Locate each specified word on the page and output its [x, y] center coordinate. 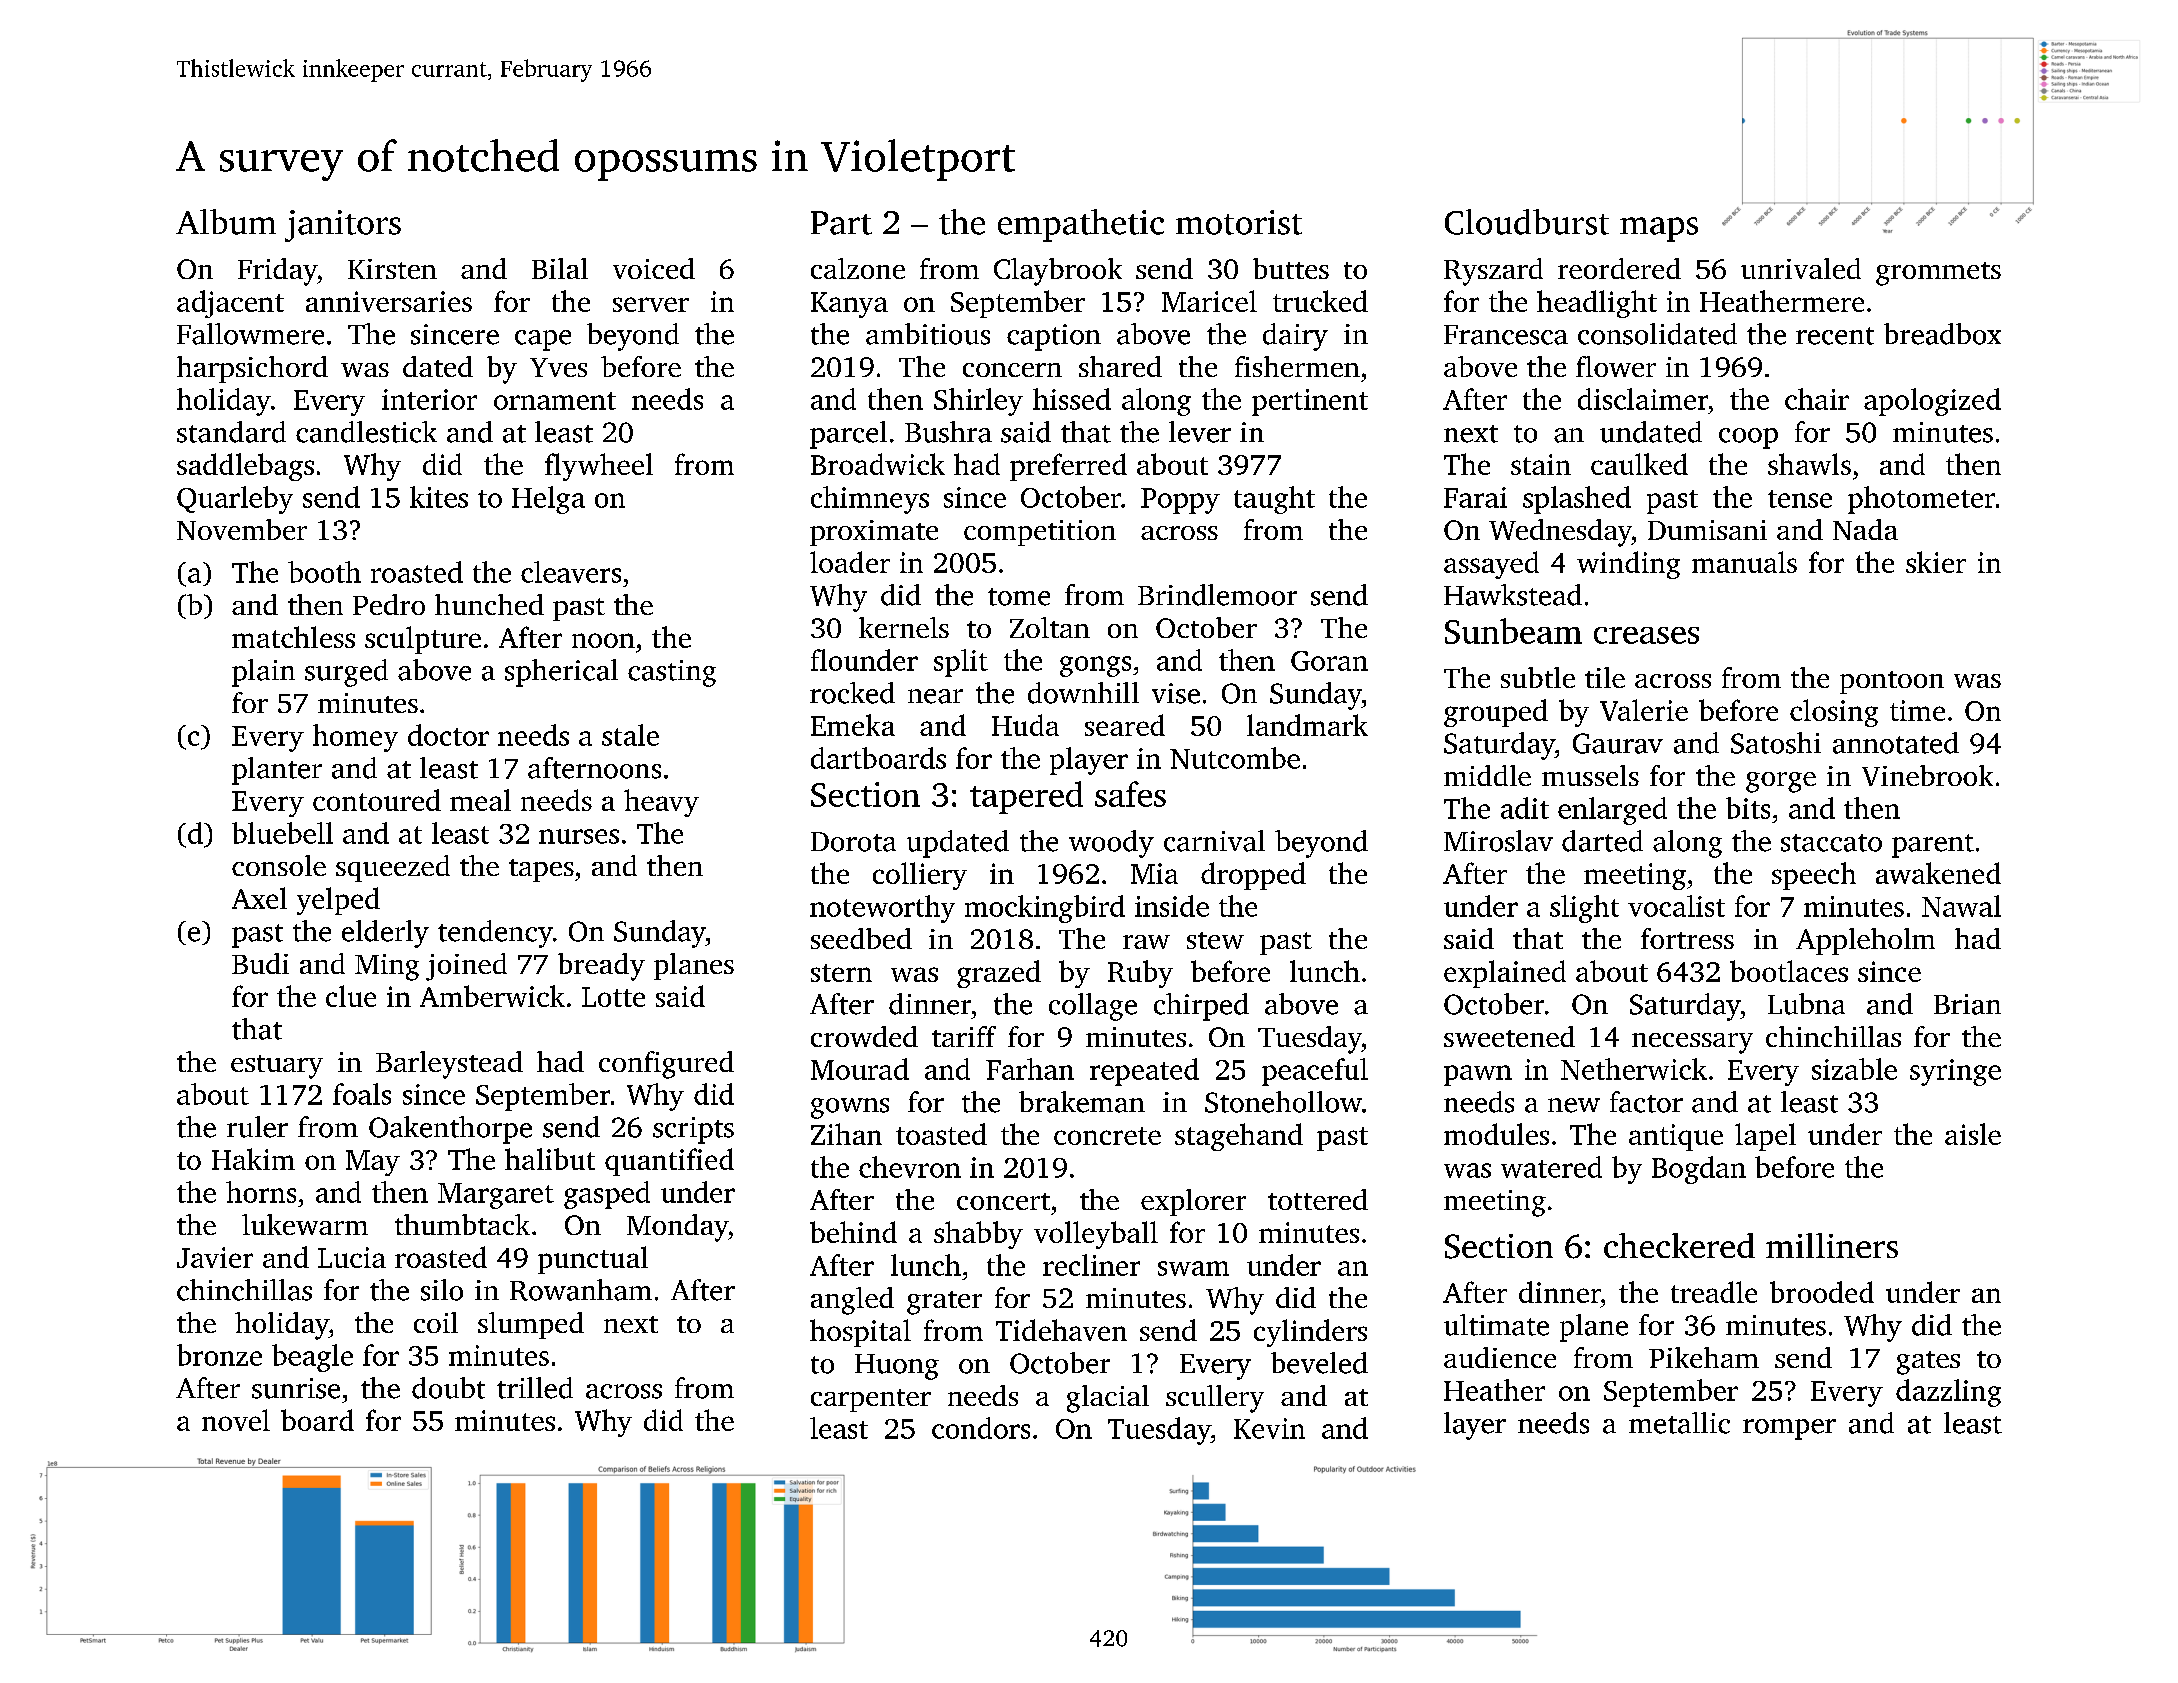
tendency [495, 934]
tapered [1026, 797]
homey [355, 738]
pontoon [1892, 682]
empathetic [1081, 225]
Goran [1329, 661]
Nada [1865, 529]
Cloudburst [1527, 222]
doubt [448, 1388]
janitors [343, 226]
